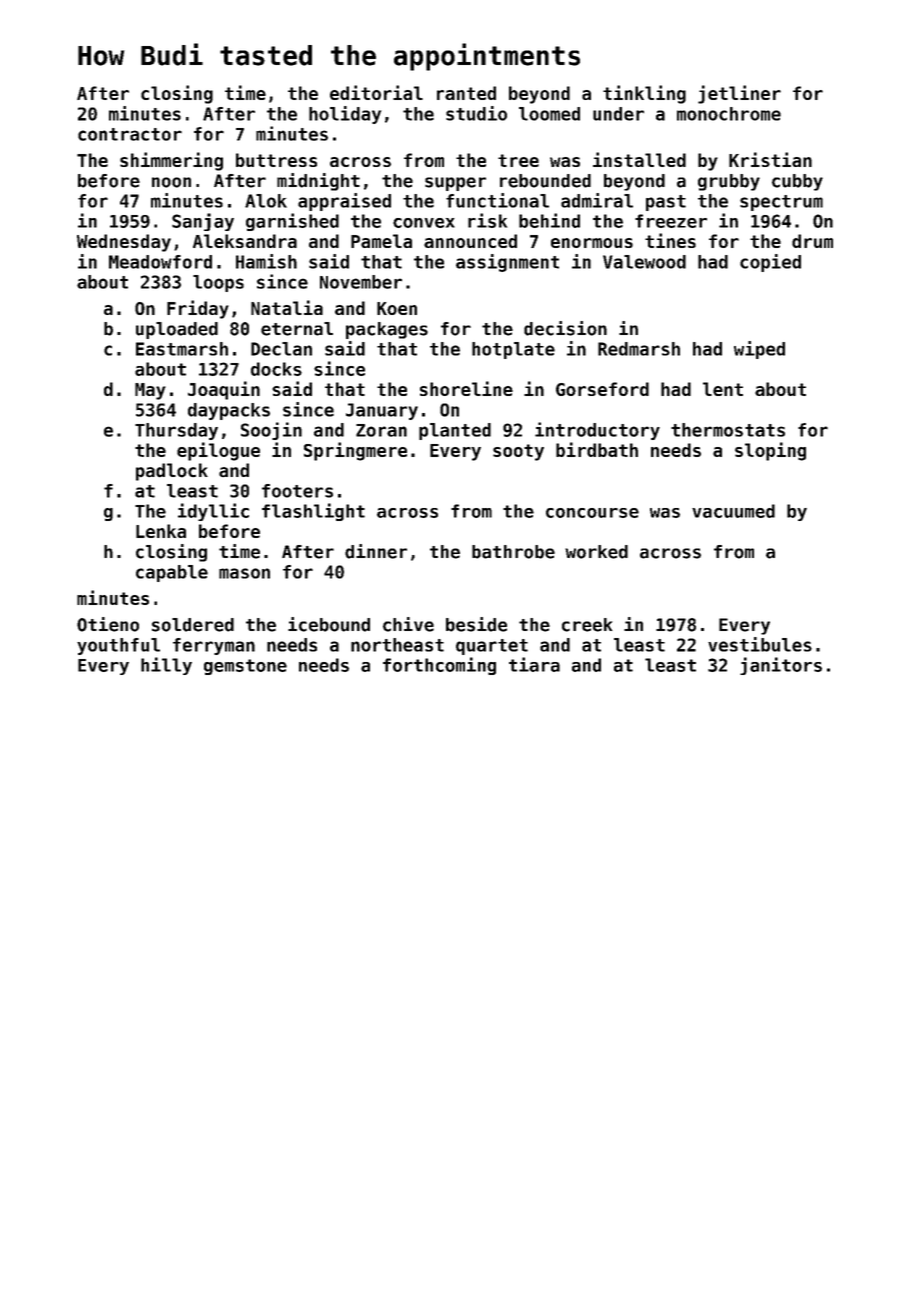 The width and height of the image is (924, 1308). What do you see at coordinates (518, 452) in the image?
I see `sooty` at bounding box center [518, 452].
